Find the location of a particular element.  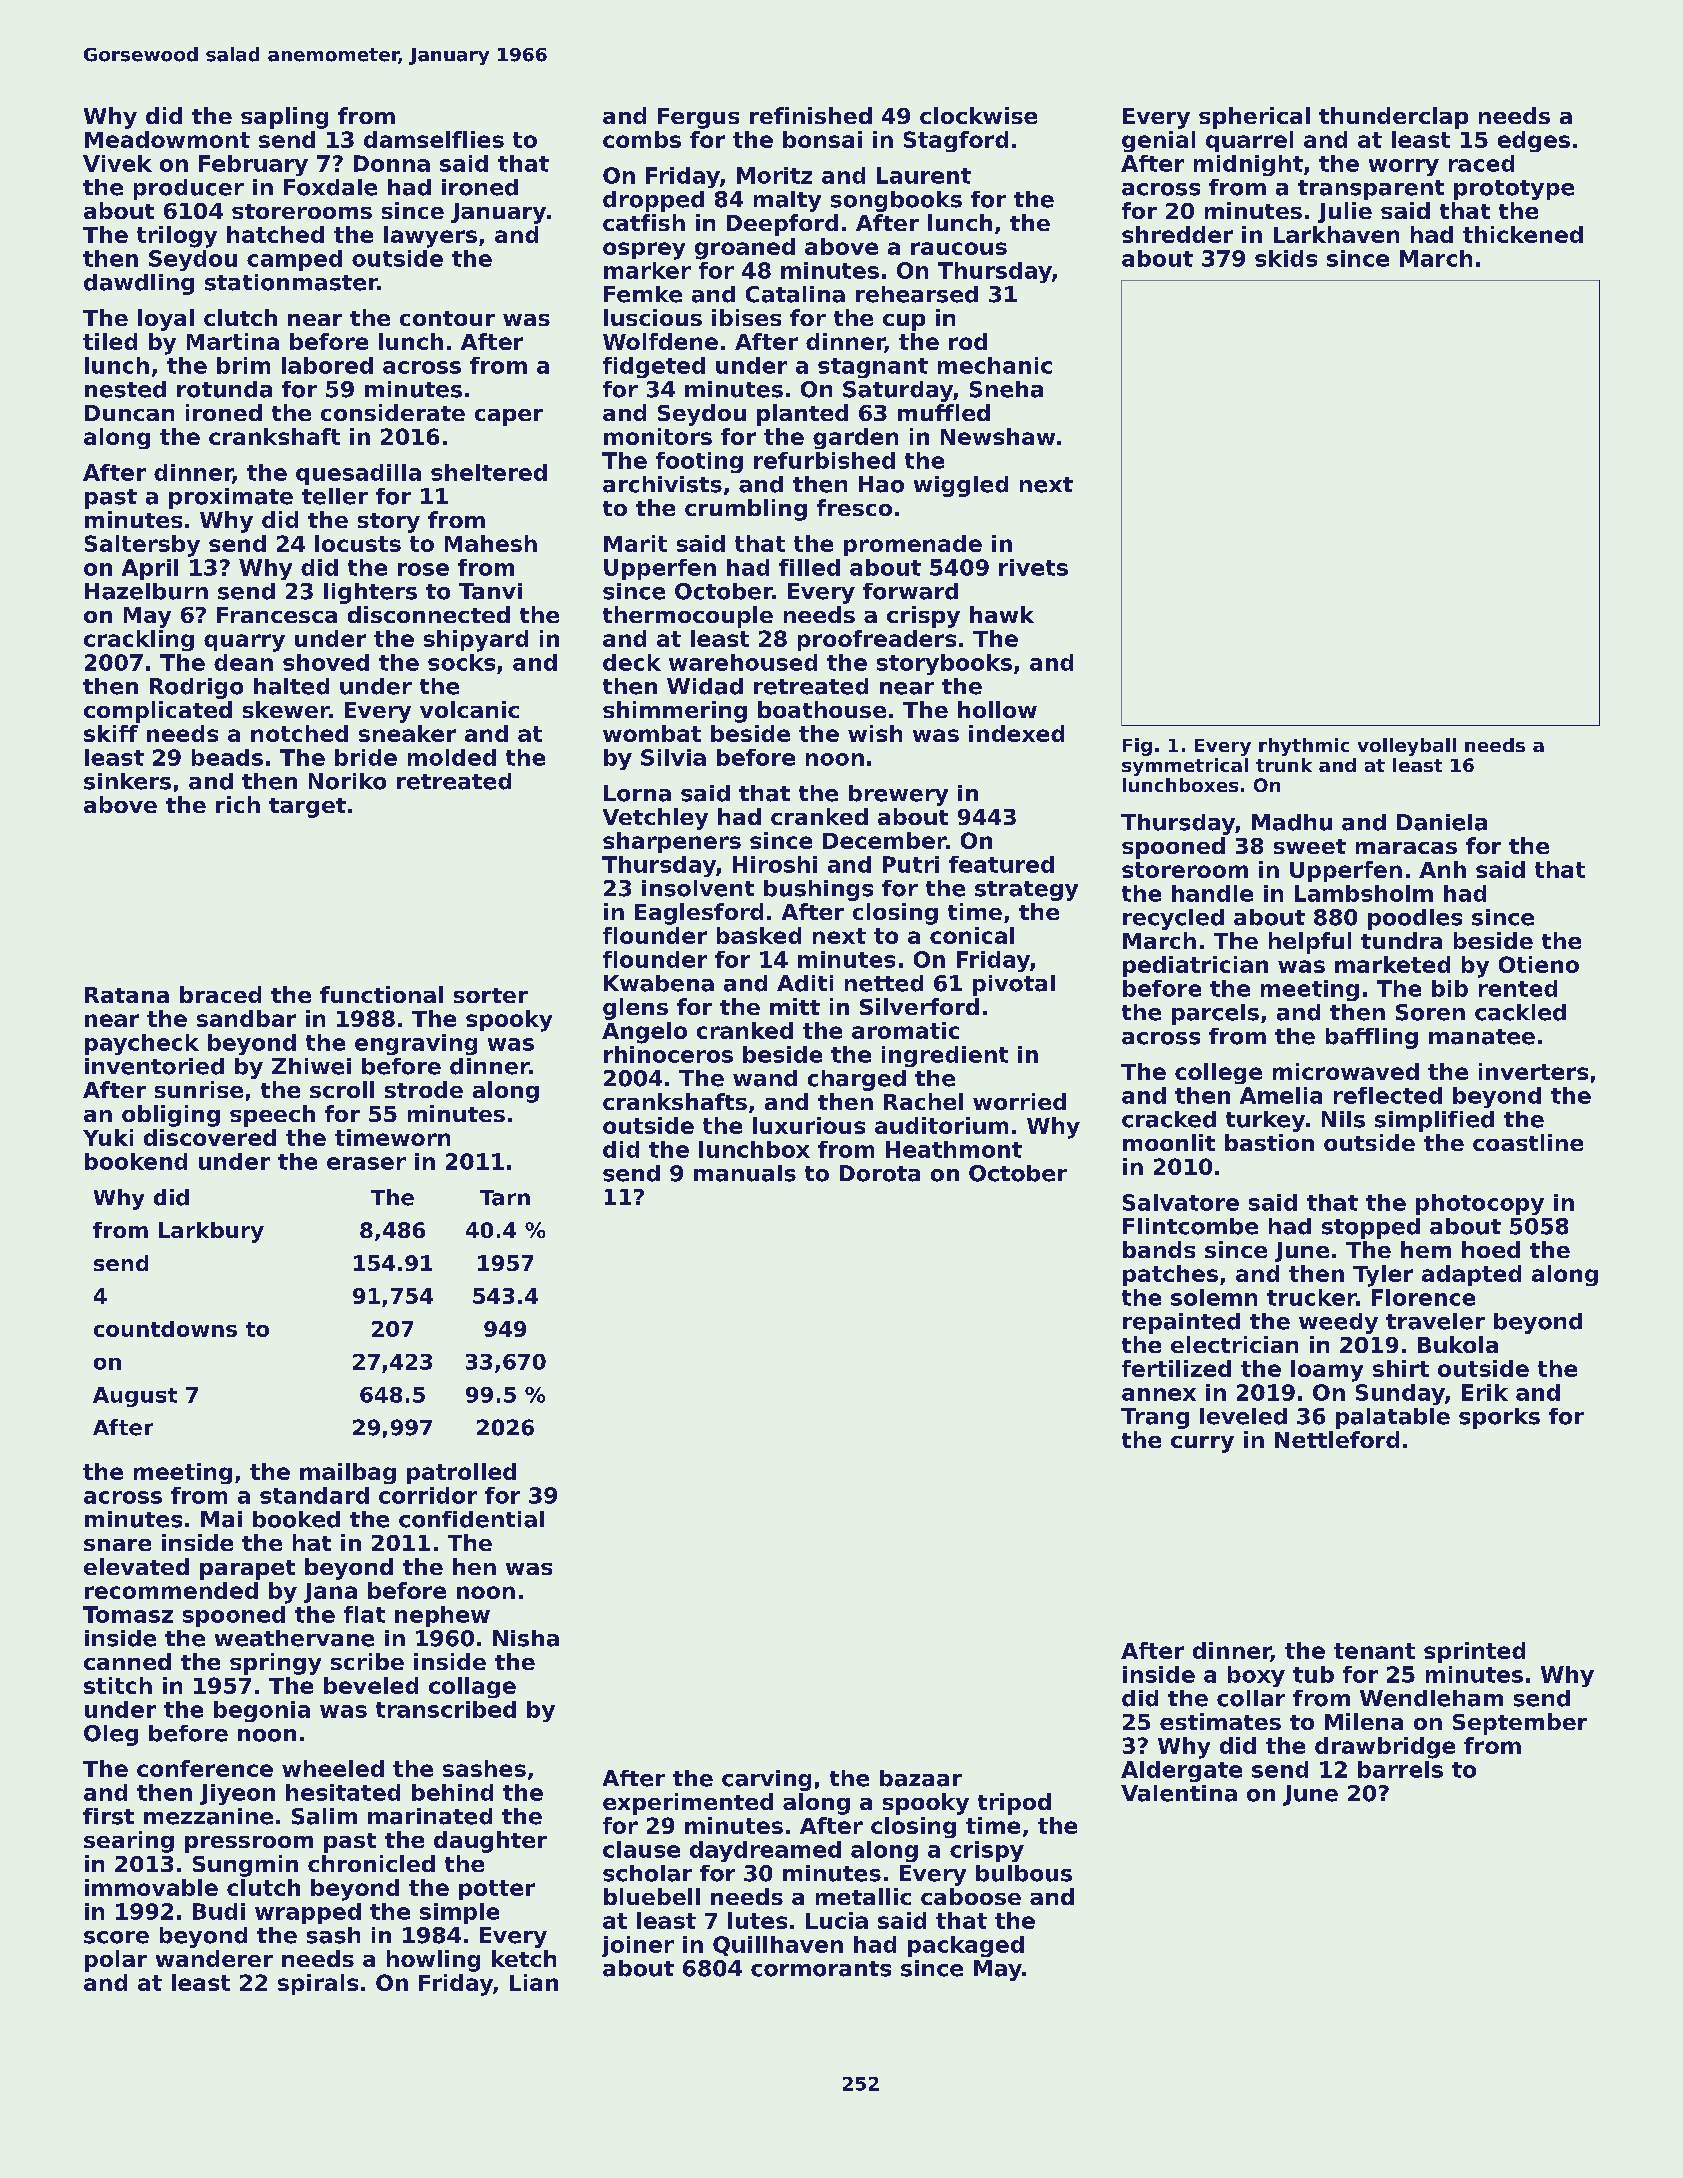

Putri is located at coordinates (911, 864).
